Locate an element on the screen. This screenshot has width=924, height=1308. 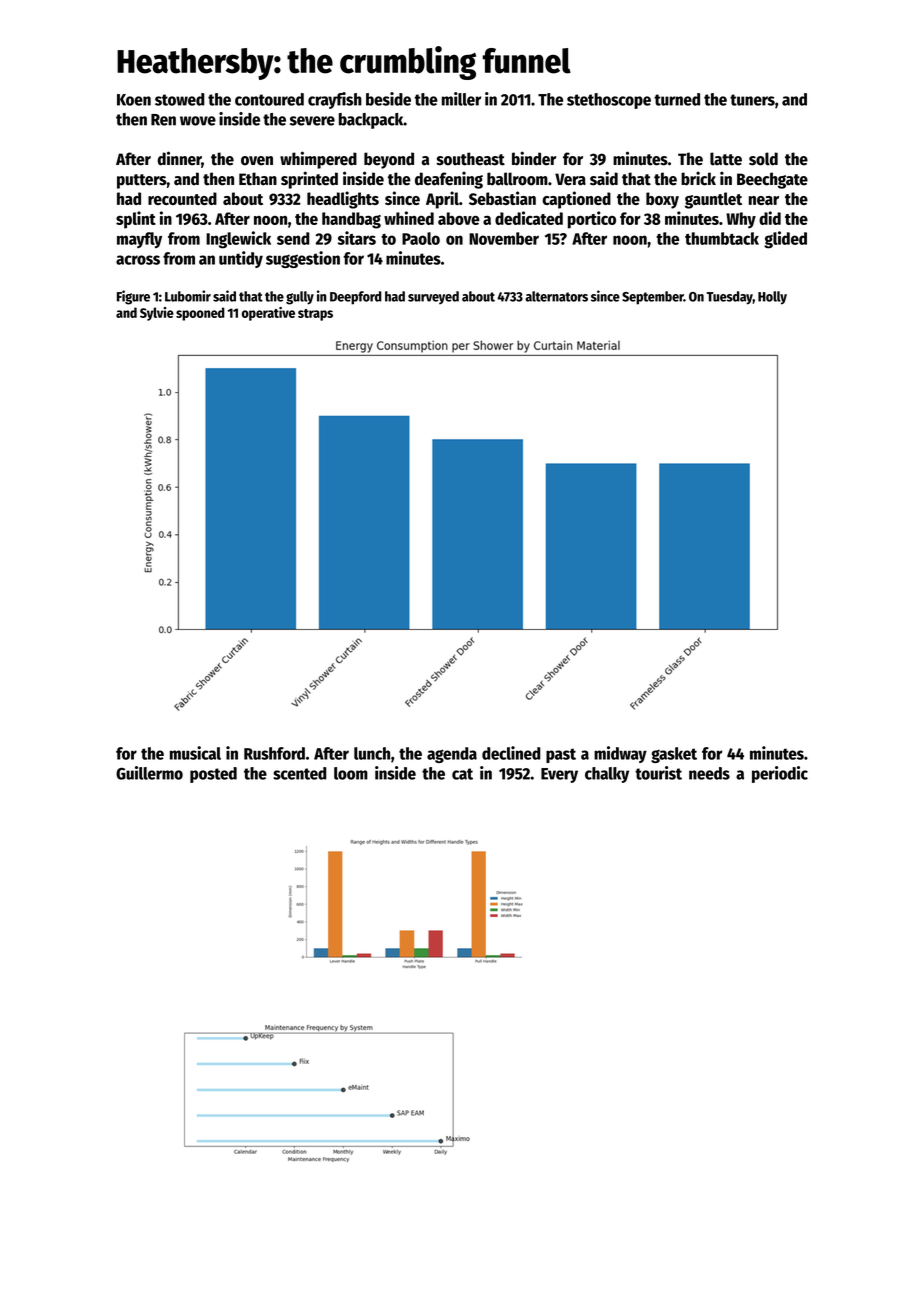
midway is located at coordinates (620, 754).
